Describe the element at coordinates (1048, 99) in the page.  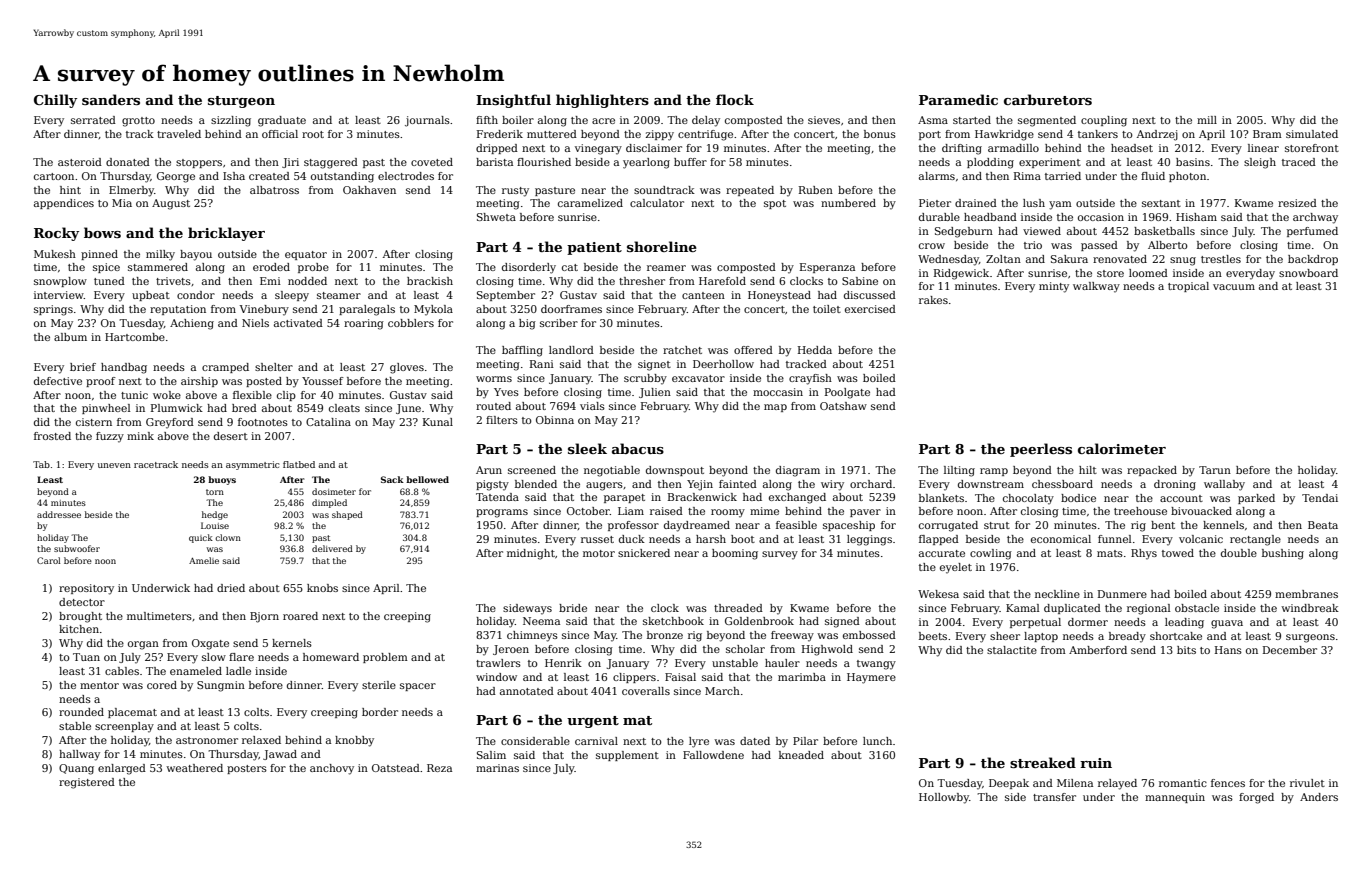
I see `carburetors` at that location.
